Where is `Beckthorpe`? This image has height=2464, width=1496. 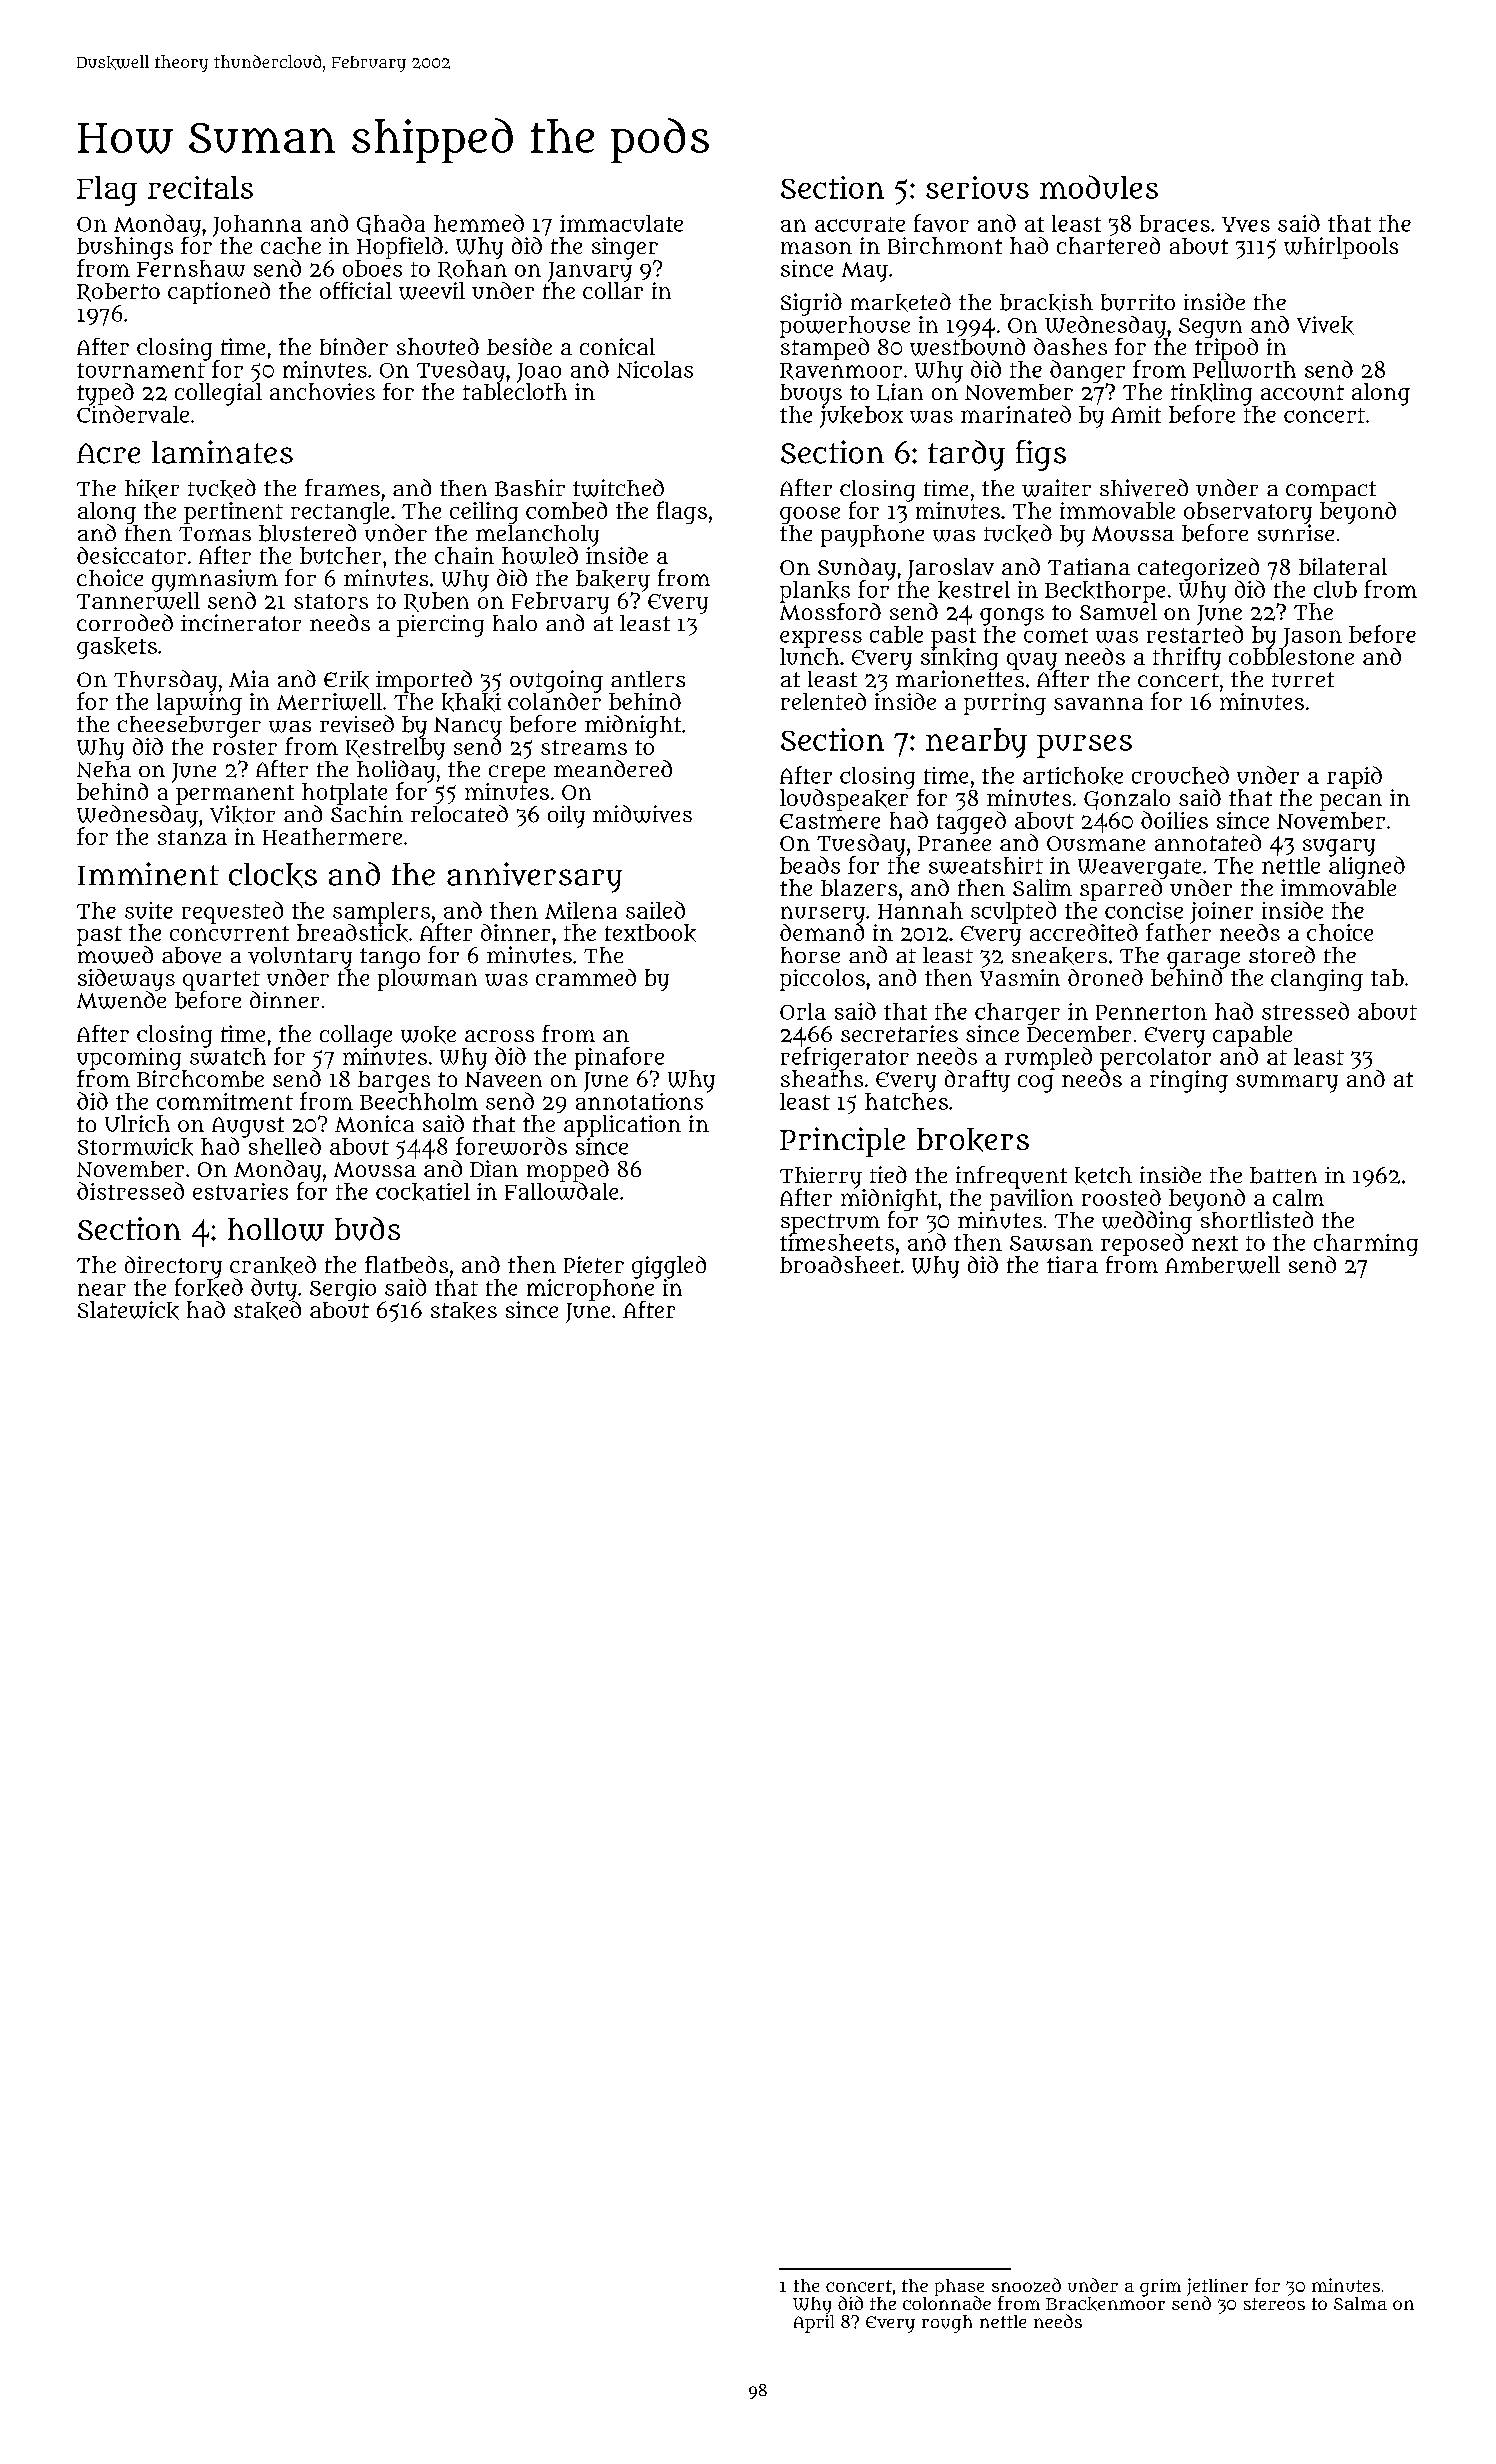
Beckthorpe is located at coordinates (1105, 592).
